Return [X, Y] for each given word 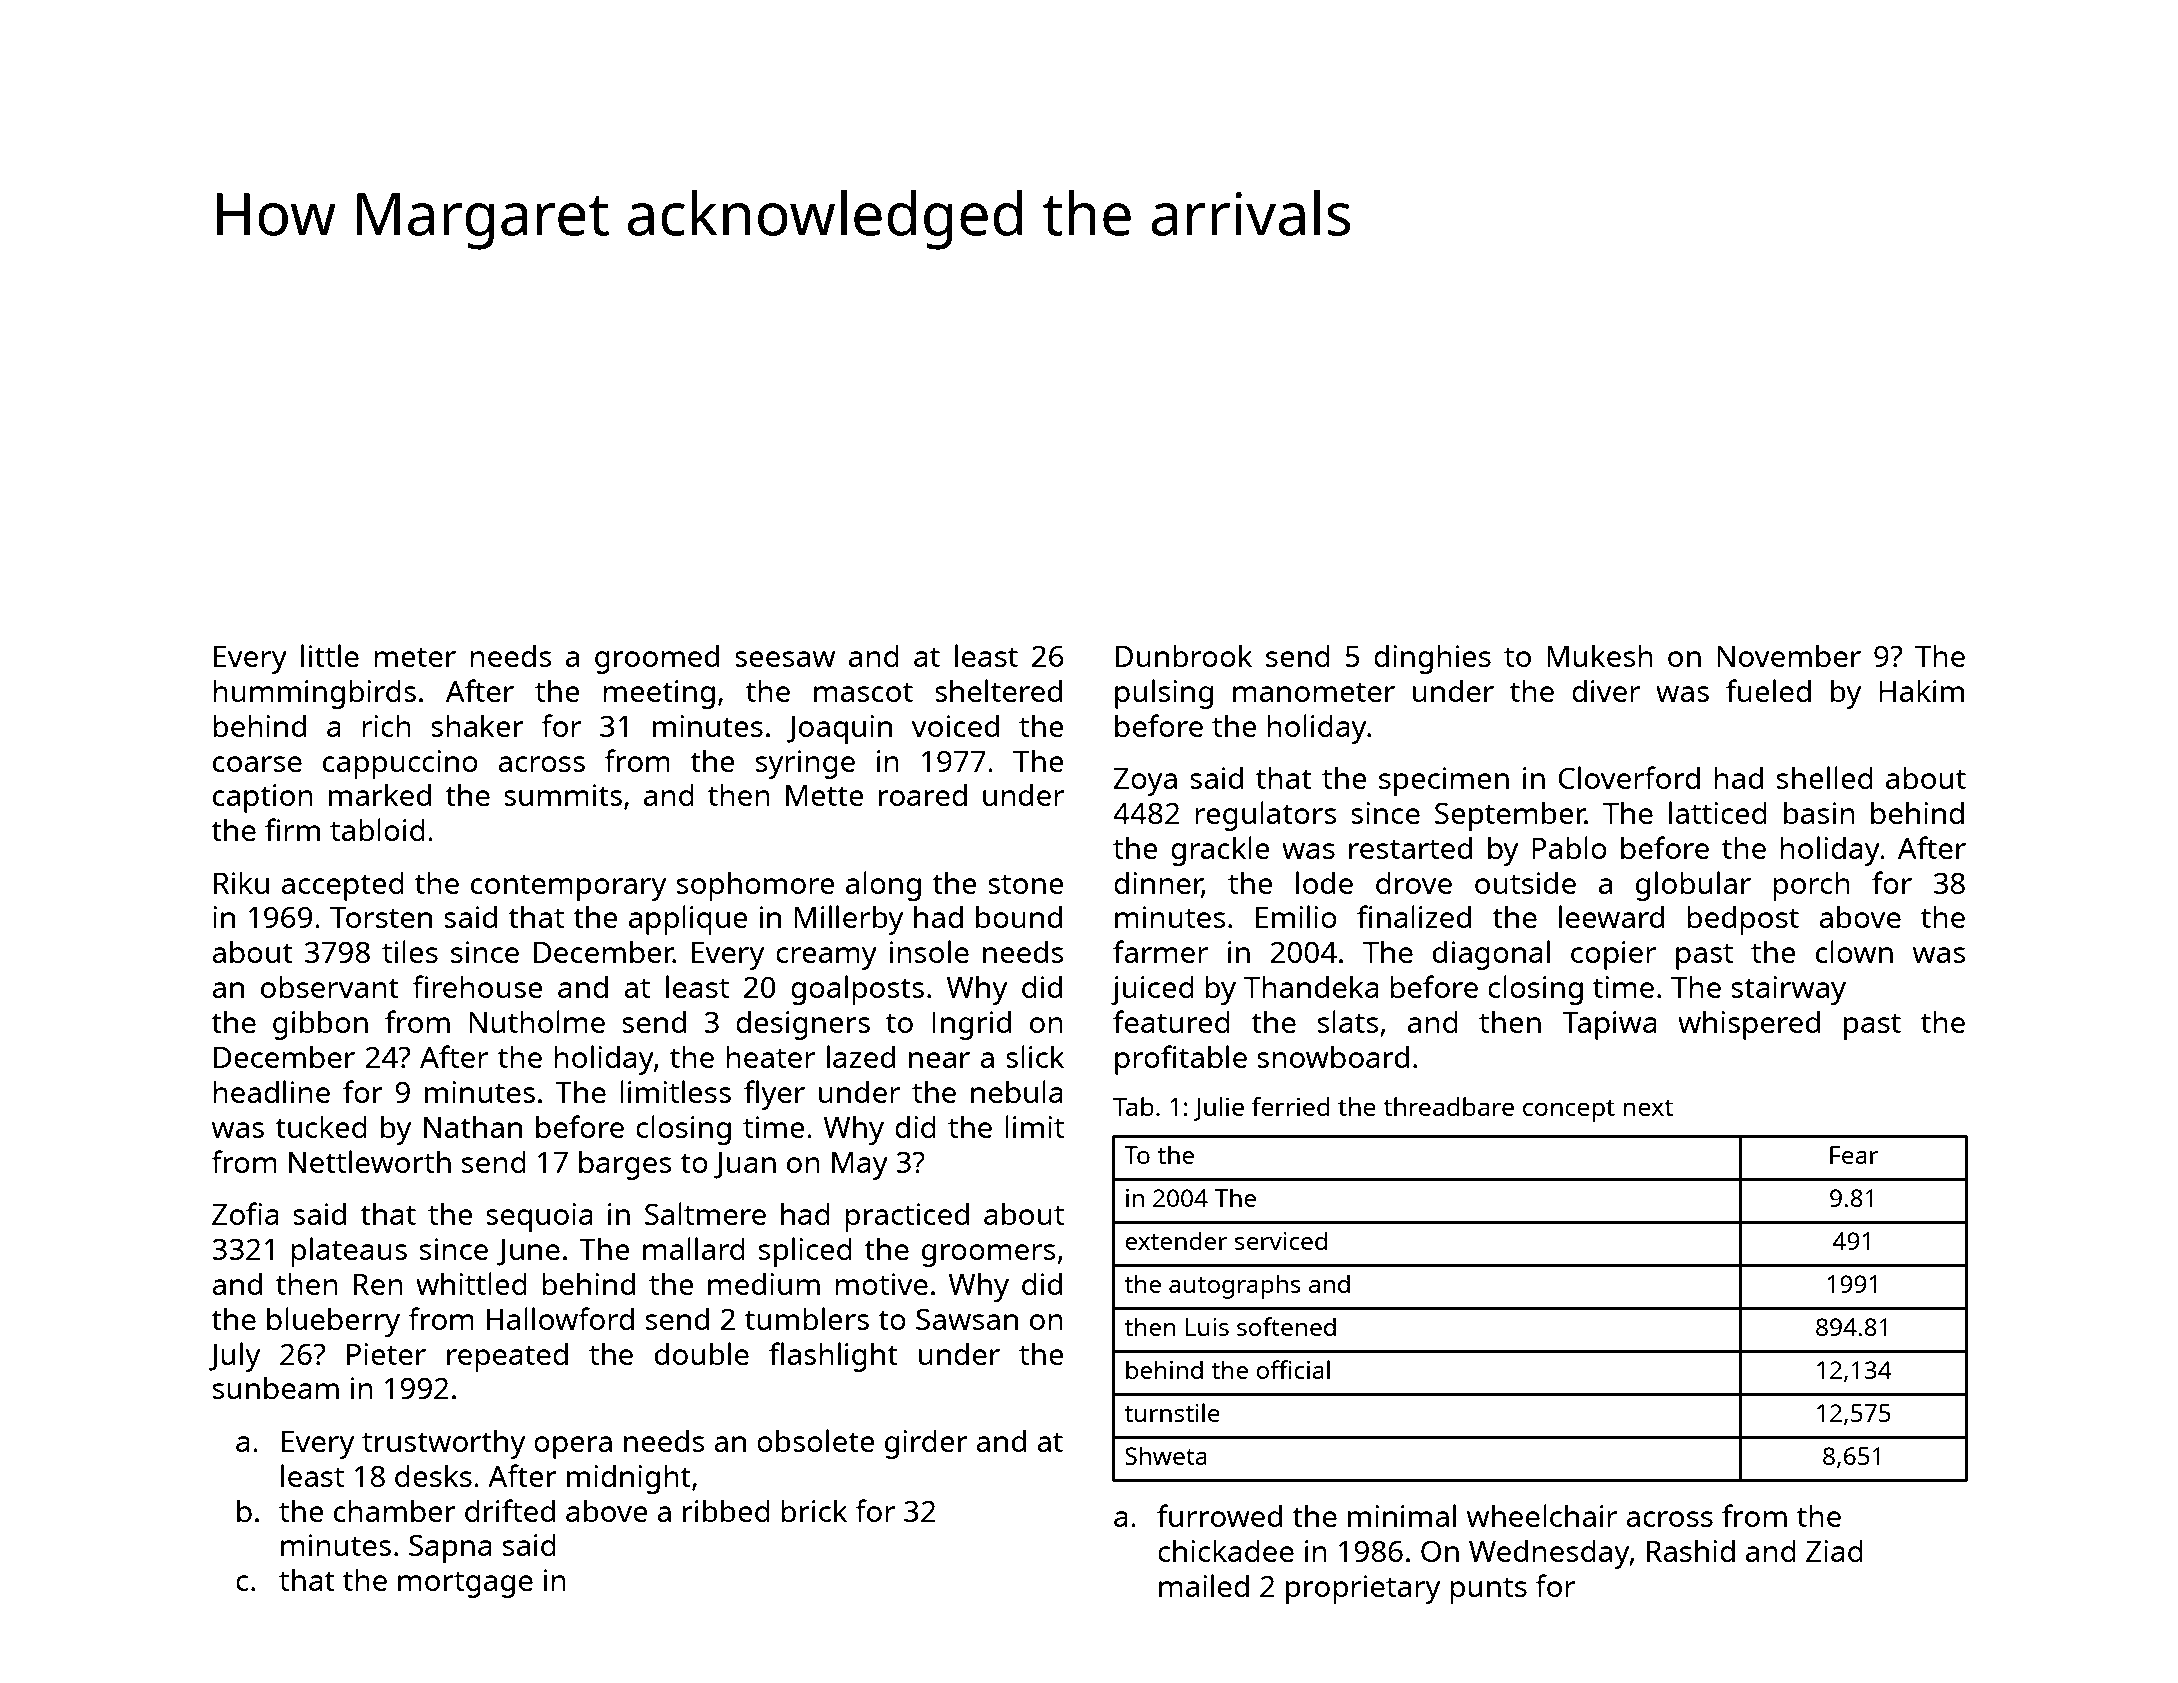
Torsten [381, 917]
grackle [1220, 851]
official [1293, 1369]
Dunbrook [1184, 655]
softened [1286, 1326]
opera [573, 1447]
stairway [1788, 990]
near [939, 1060]
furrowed [1219, 1515]
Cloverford [1629, 777]
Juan [745, 1165]
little [330, 655]
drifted [510, 1510]
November [1789, 656]
